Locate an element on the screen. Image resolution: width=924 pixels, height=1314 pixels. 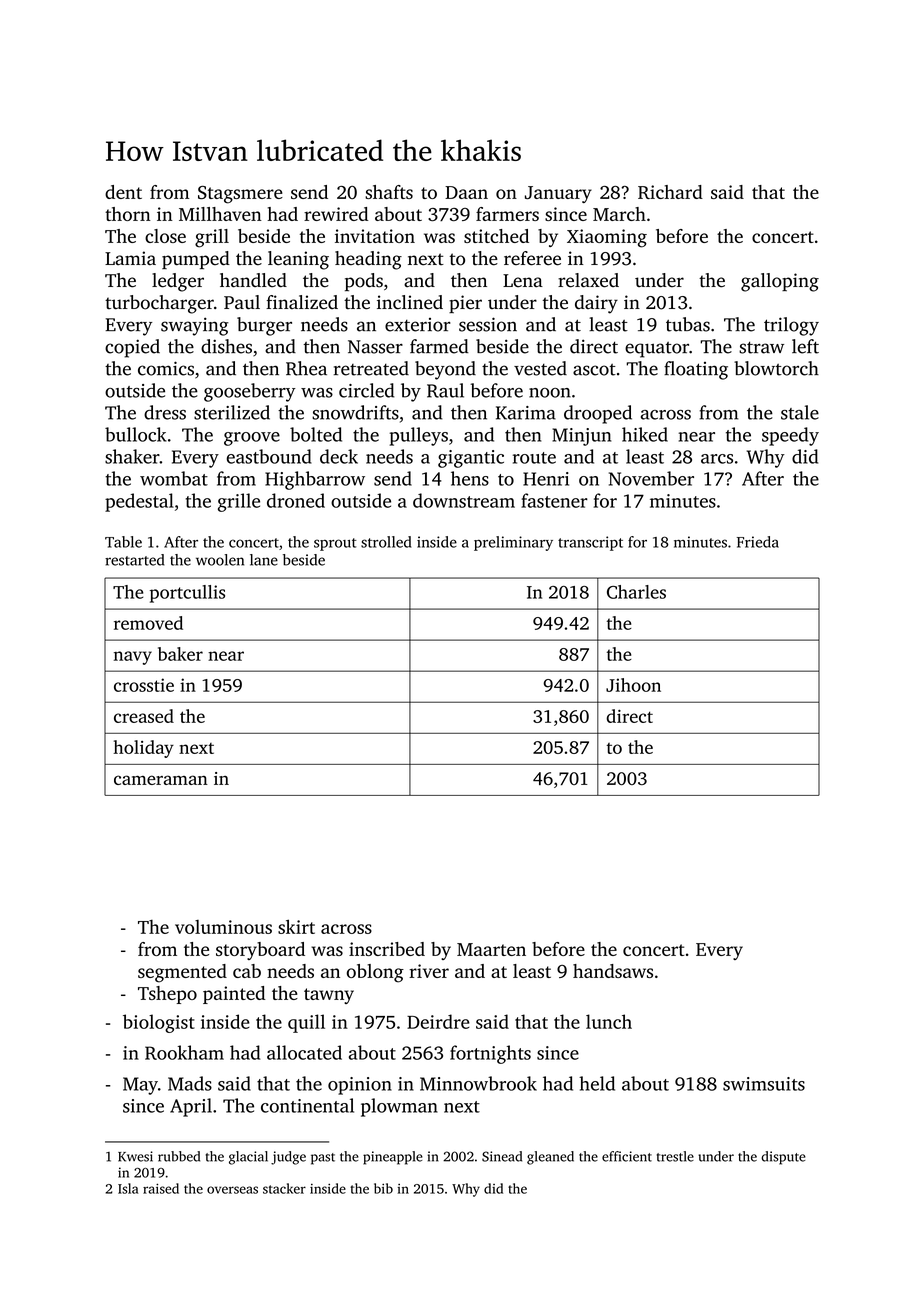
Richard is located at coordinates (670, 192).
